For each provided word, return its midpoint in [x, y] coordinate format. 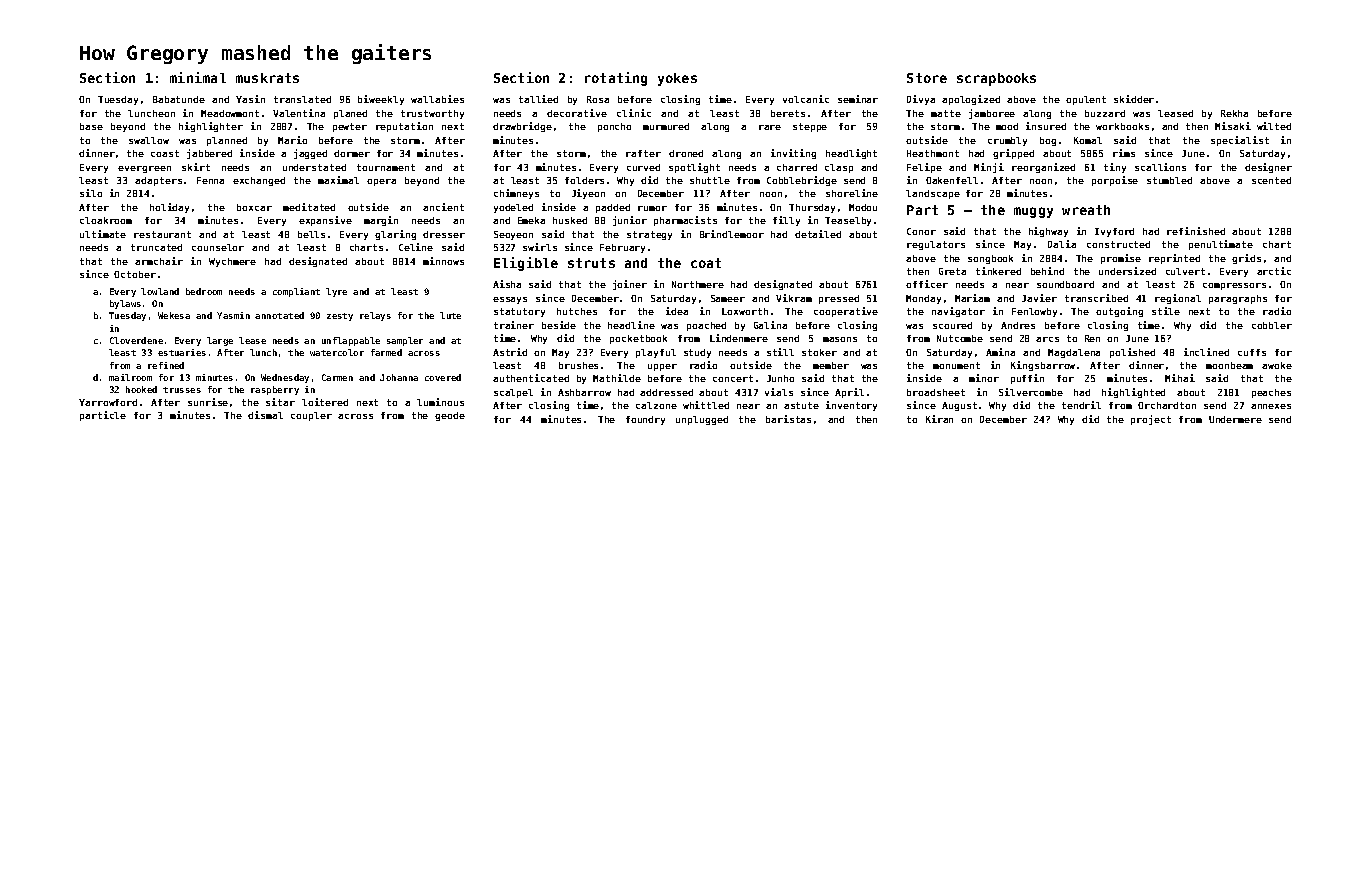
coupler [311, 416]
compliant [296, 292]
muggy [1033, 212]
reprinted [1174, 259]
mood [1007, 126]
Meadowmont [230, 113]
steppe [810, 127]
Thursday [812, 208]
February [622, 248]
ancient [443, 207]
